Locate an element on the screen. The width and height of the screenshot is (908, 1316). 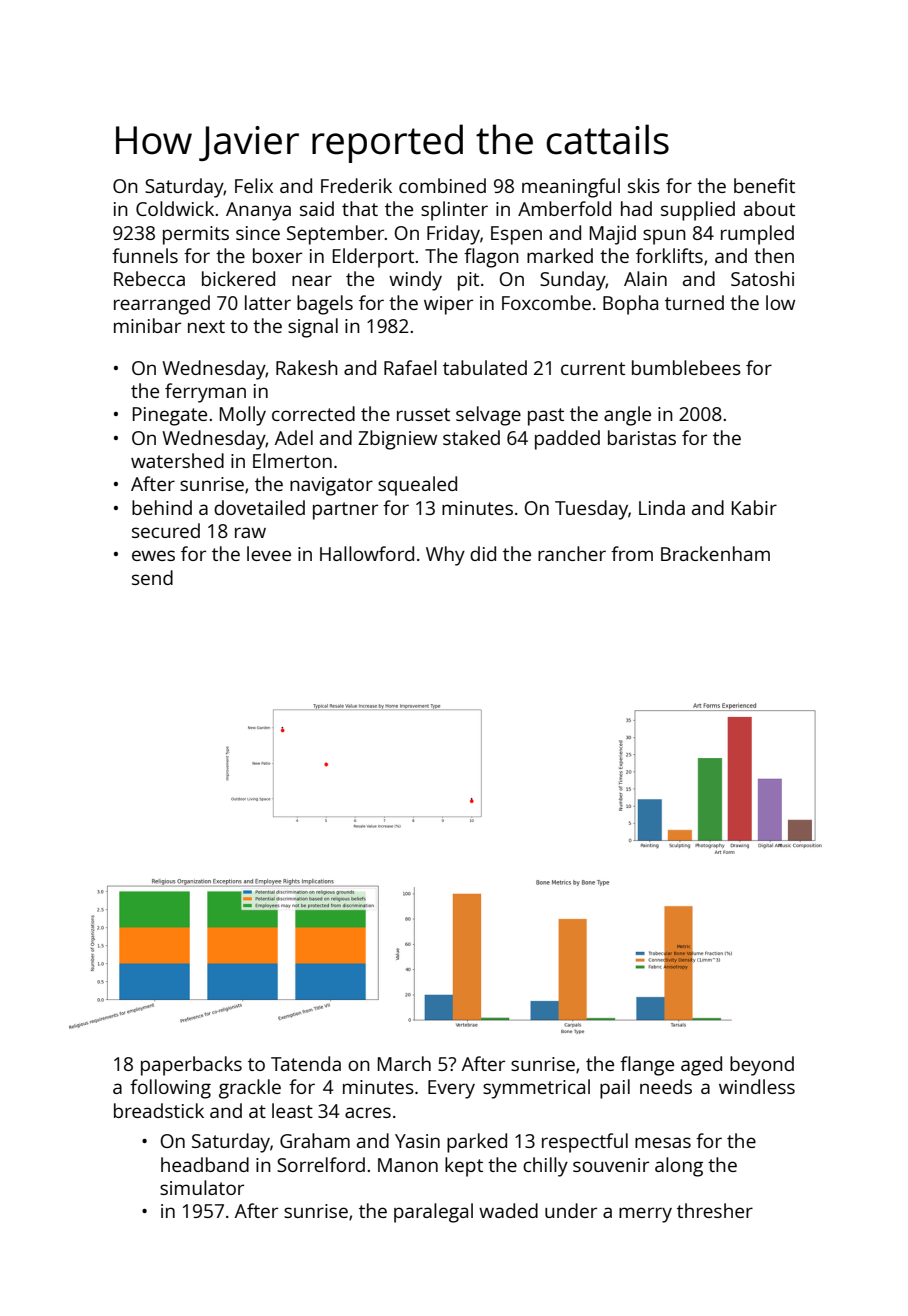
Every is located at coordinates (451, 1089).
